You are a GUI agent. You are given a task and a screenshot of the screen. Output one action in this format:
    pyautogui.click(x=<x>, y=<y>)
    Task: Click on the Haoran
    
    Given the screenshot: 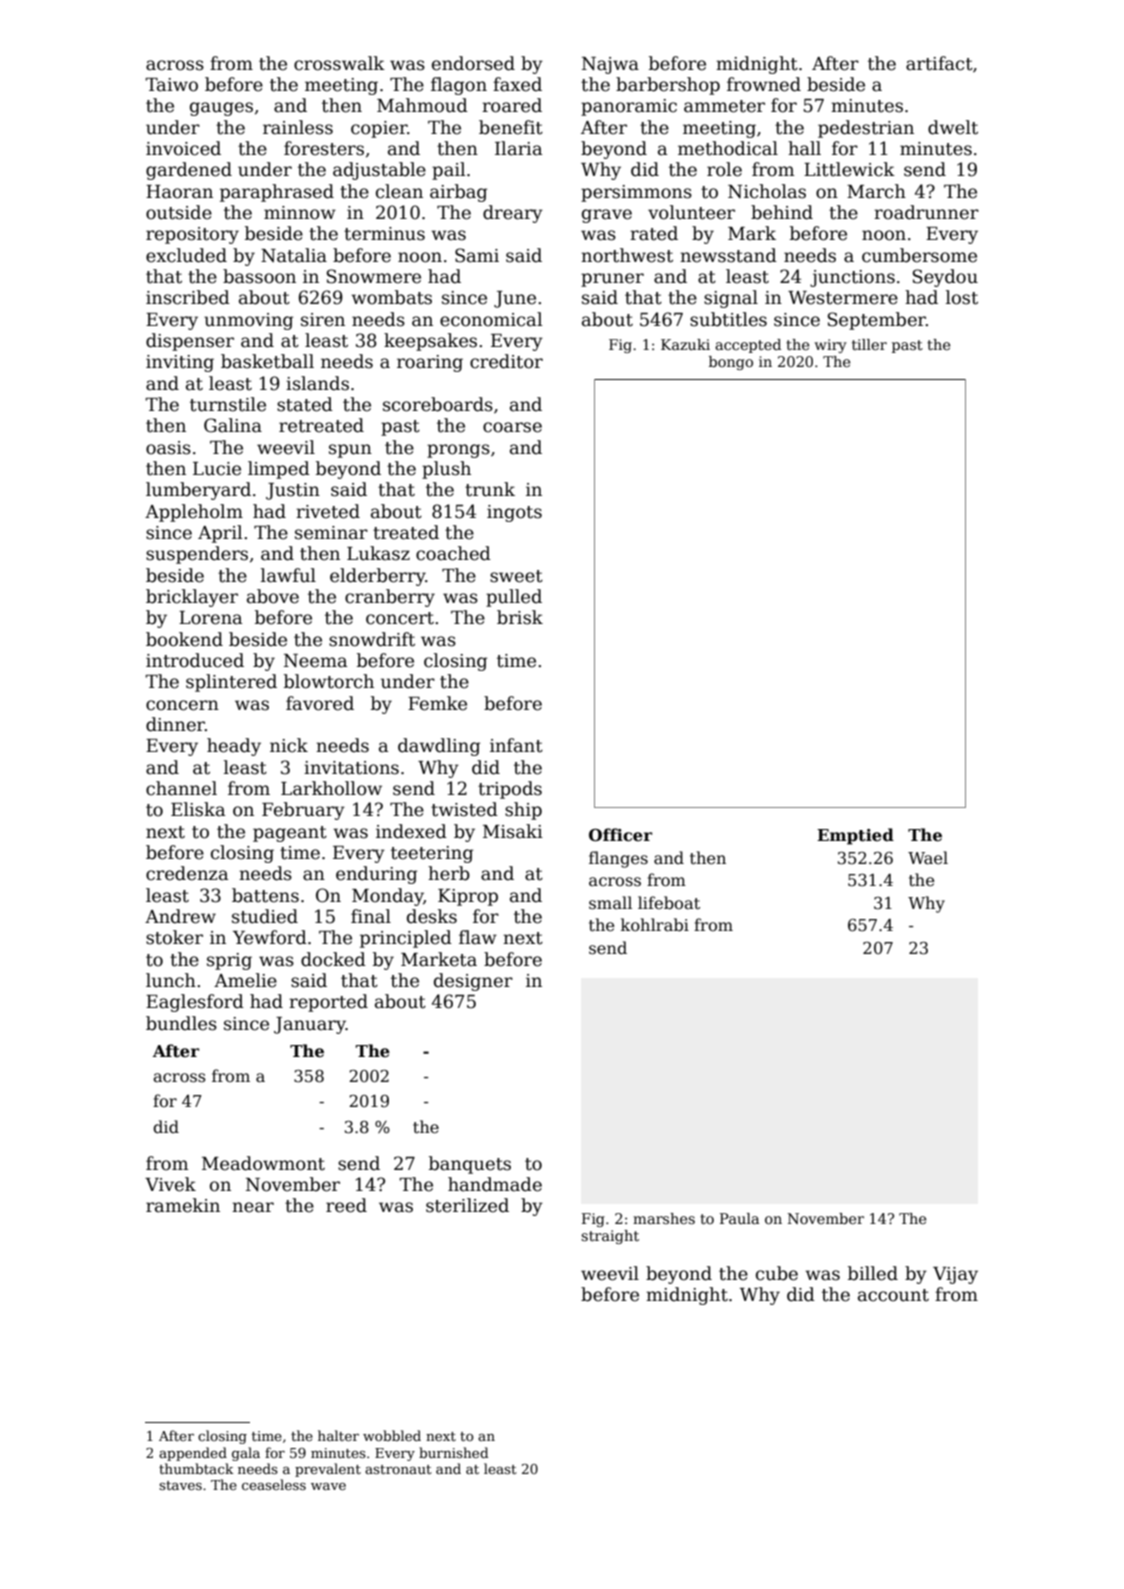 What is the action you would take?
    pyautogui.click(x=179, y=192)
